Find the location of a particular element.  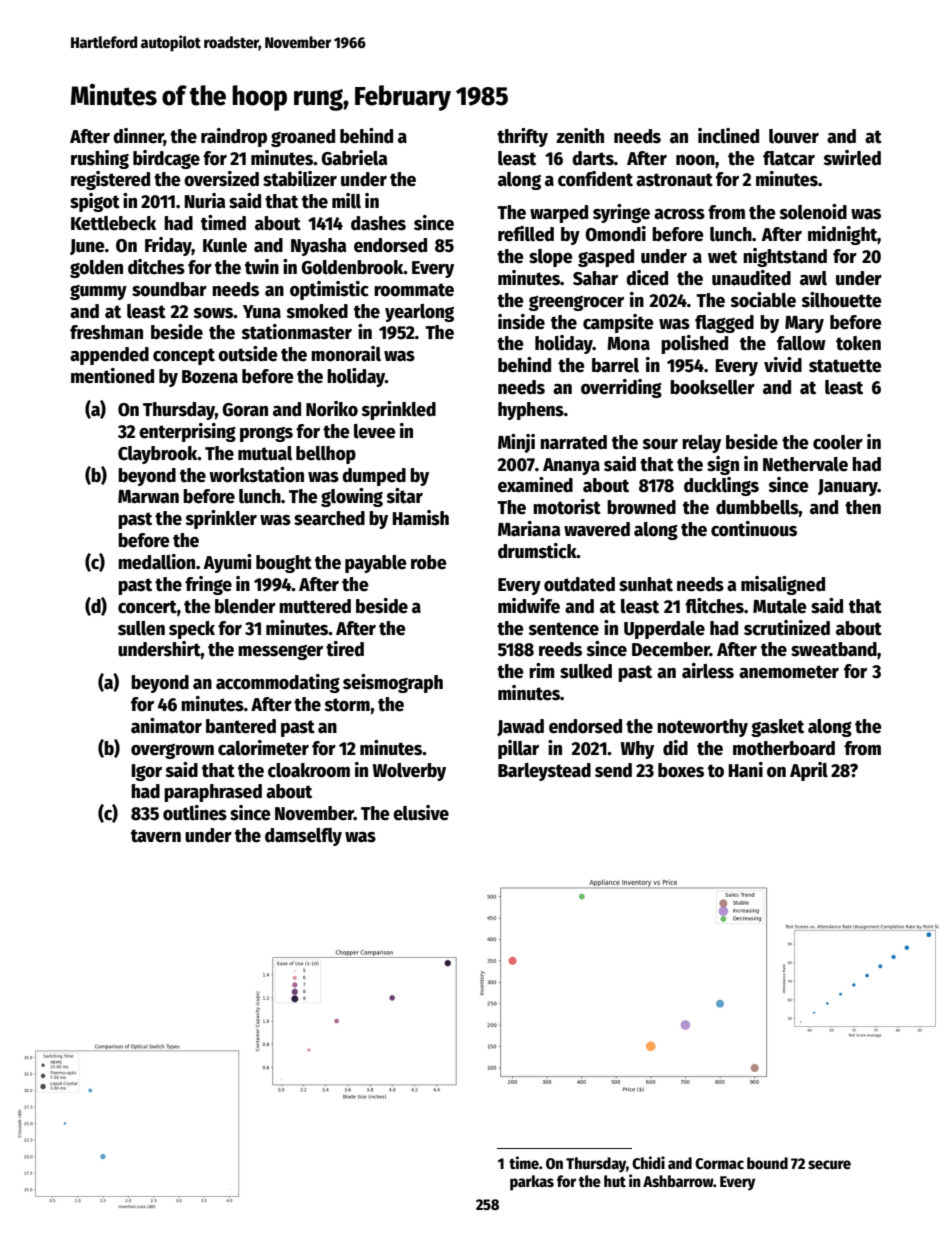

hut is located at coordinates (615, 1181).
